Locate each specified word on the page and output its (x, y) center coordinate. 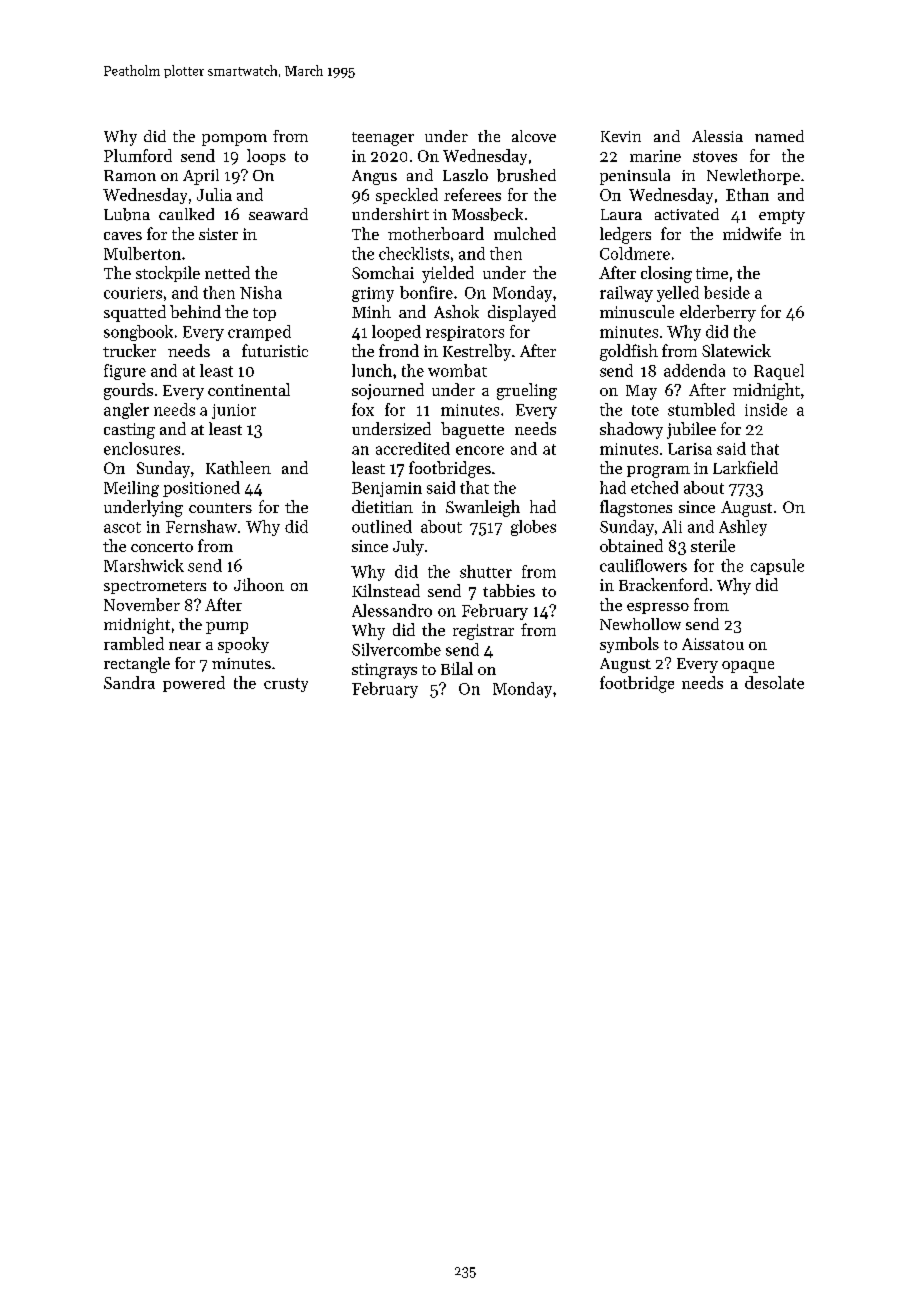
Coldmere (635, 253)
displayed (522, 313)
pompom (234, 140)
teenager (383, 139)
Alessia (717, 136)
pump (227, 628)
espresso (658, 608)
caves (123, 236)
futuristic (275, 350)
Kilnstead (386, 590)
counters (220, 508)
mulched (525, 233)
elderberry (718, 313)
